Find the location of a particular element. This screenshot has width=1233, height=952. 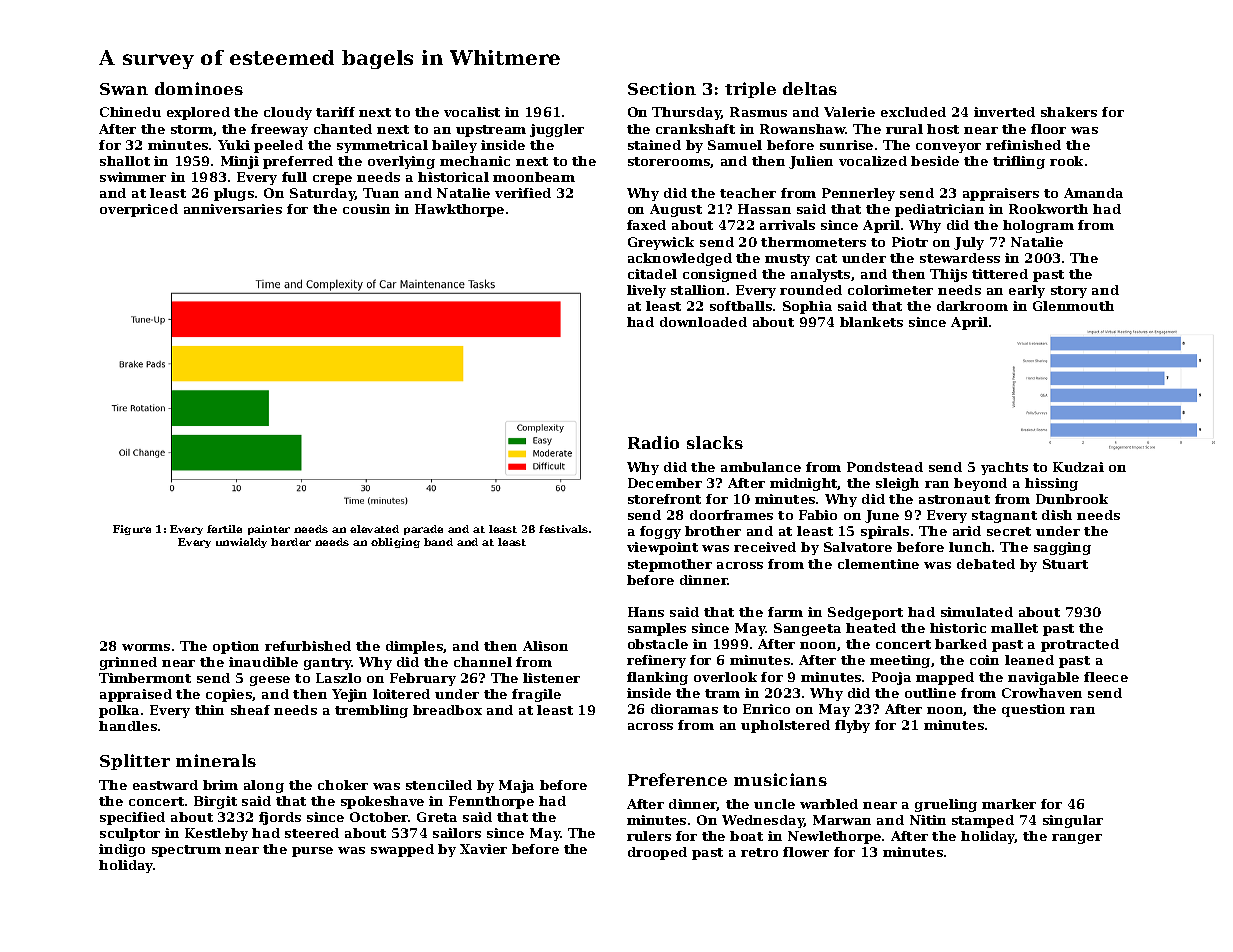

dominoes is located at coordinates (199, 88).
